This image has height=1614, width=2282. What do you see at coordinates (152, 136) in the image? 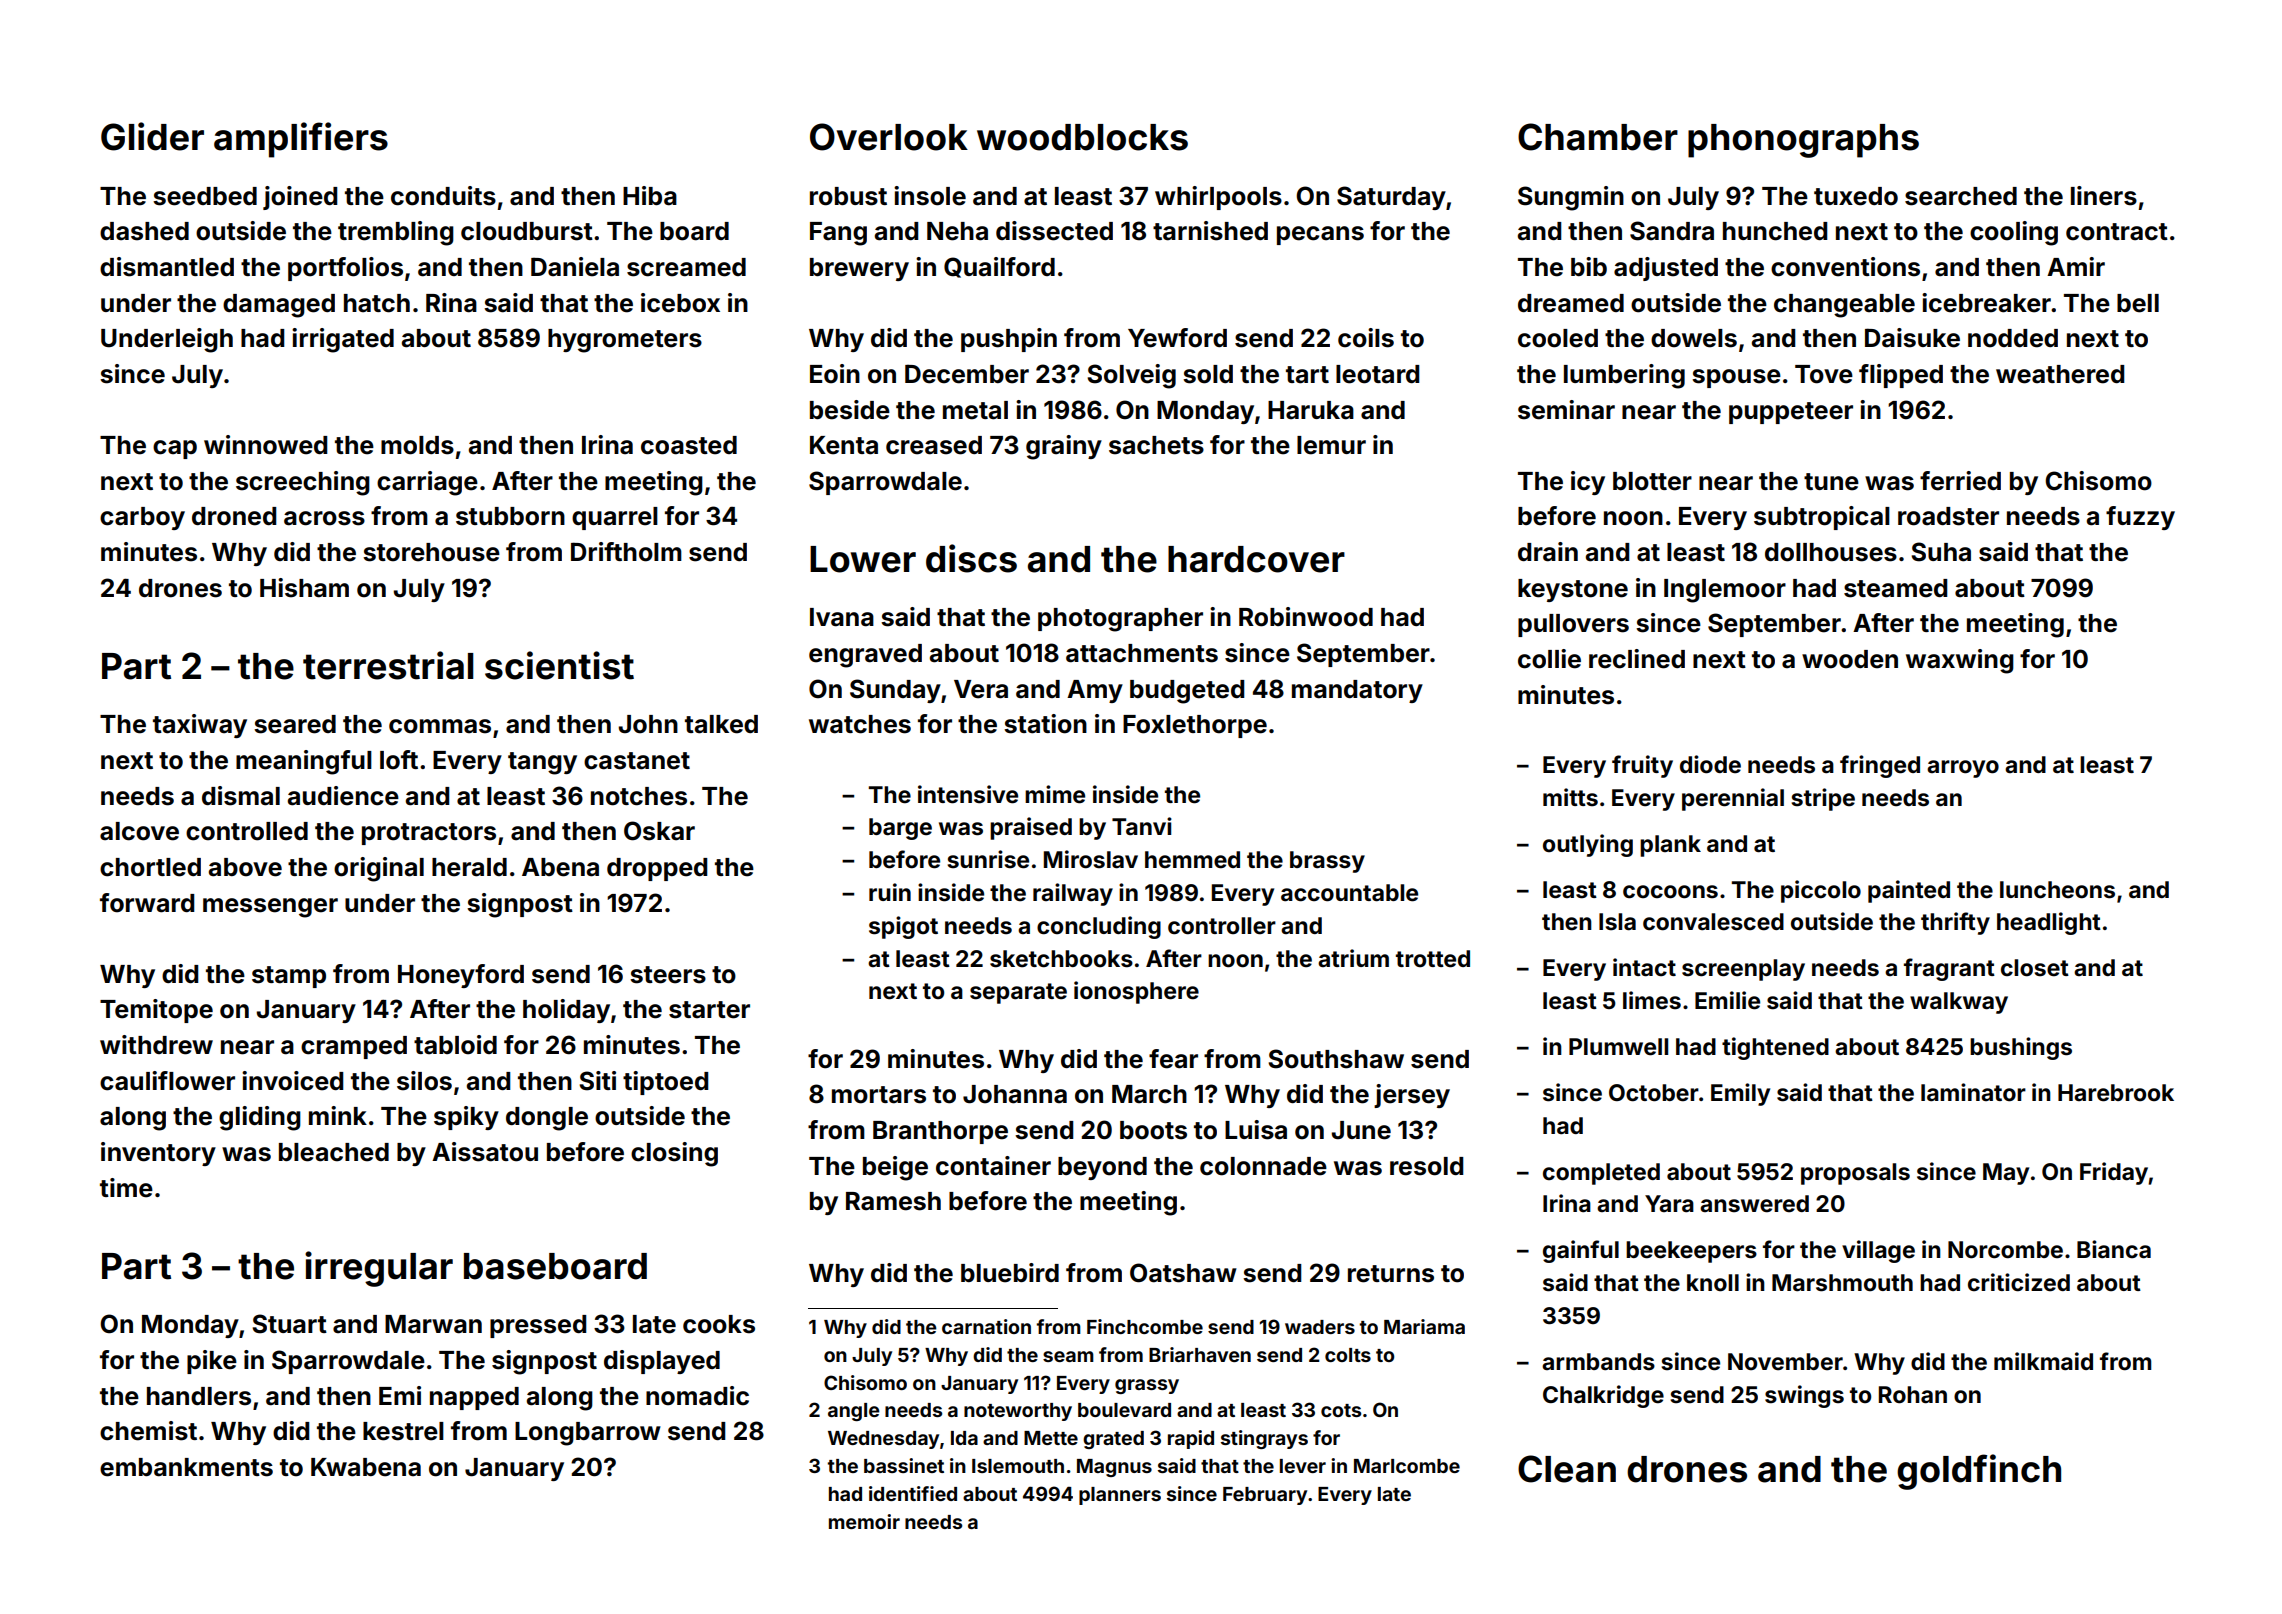
I see `Glider` at bounding box center [152, 136].
